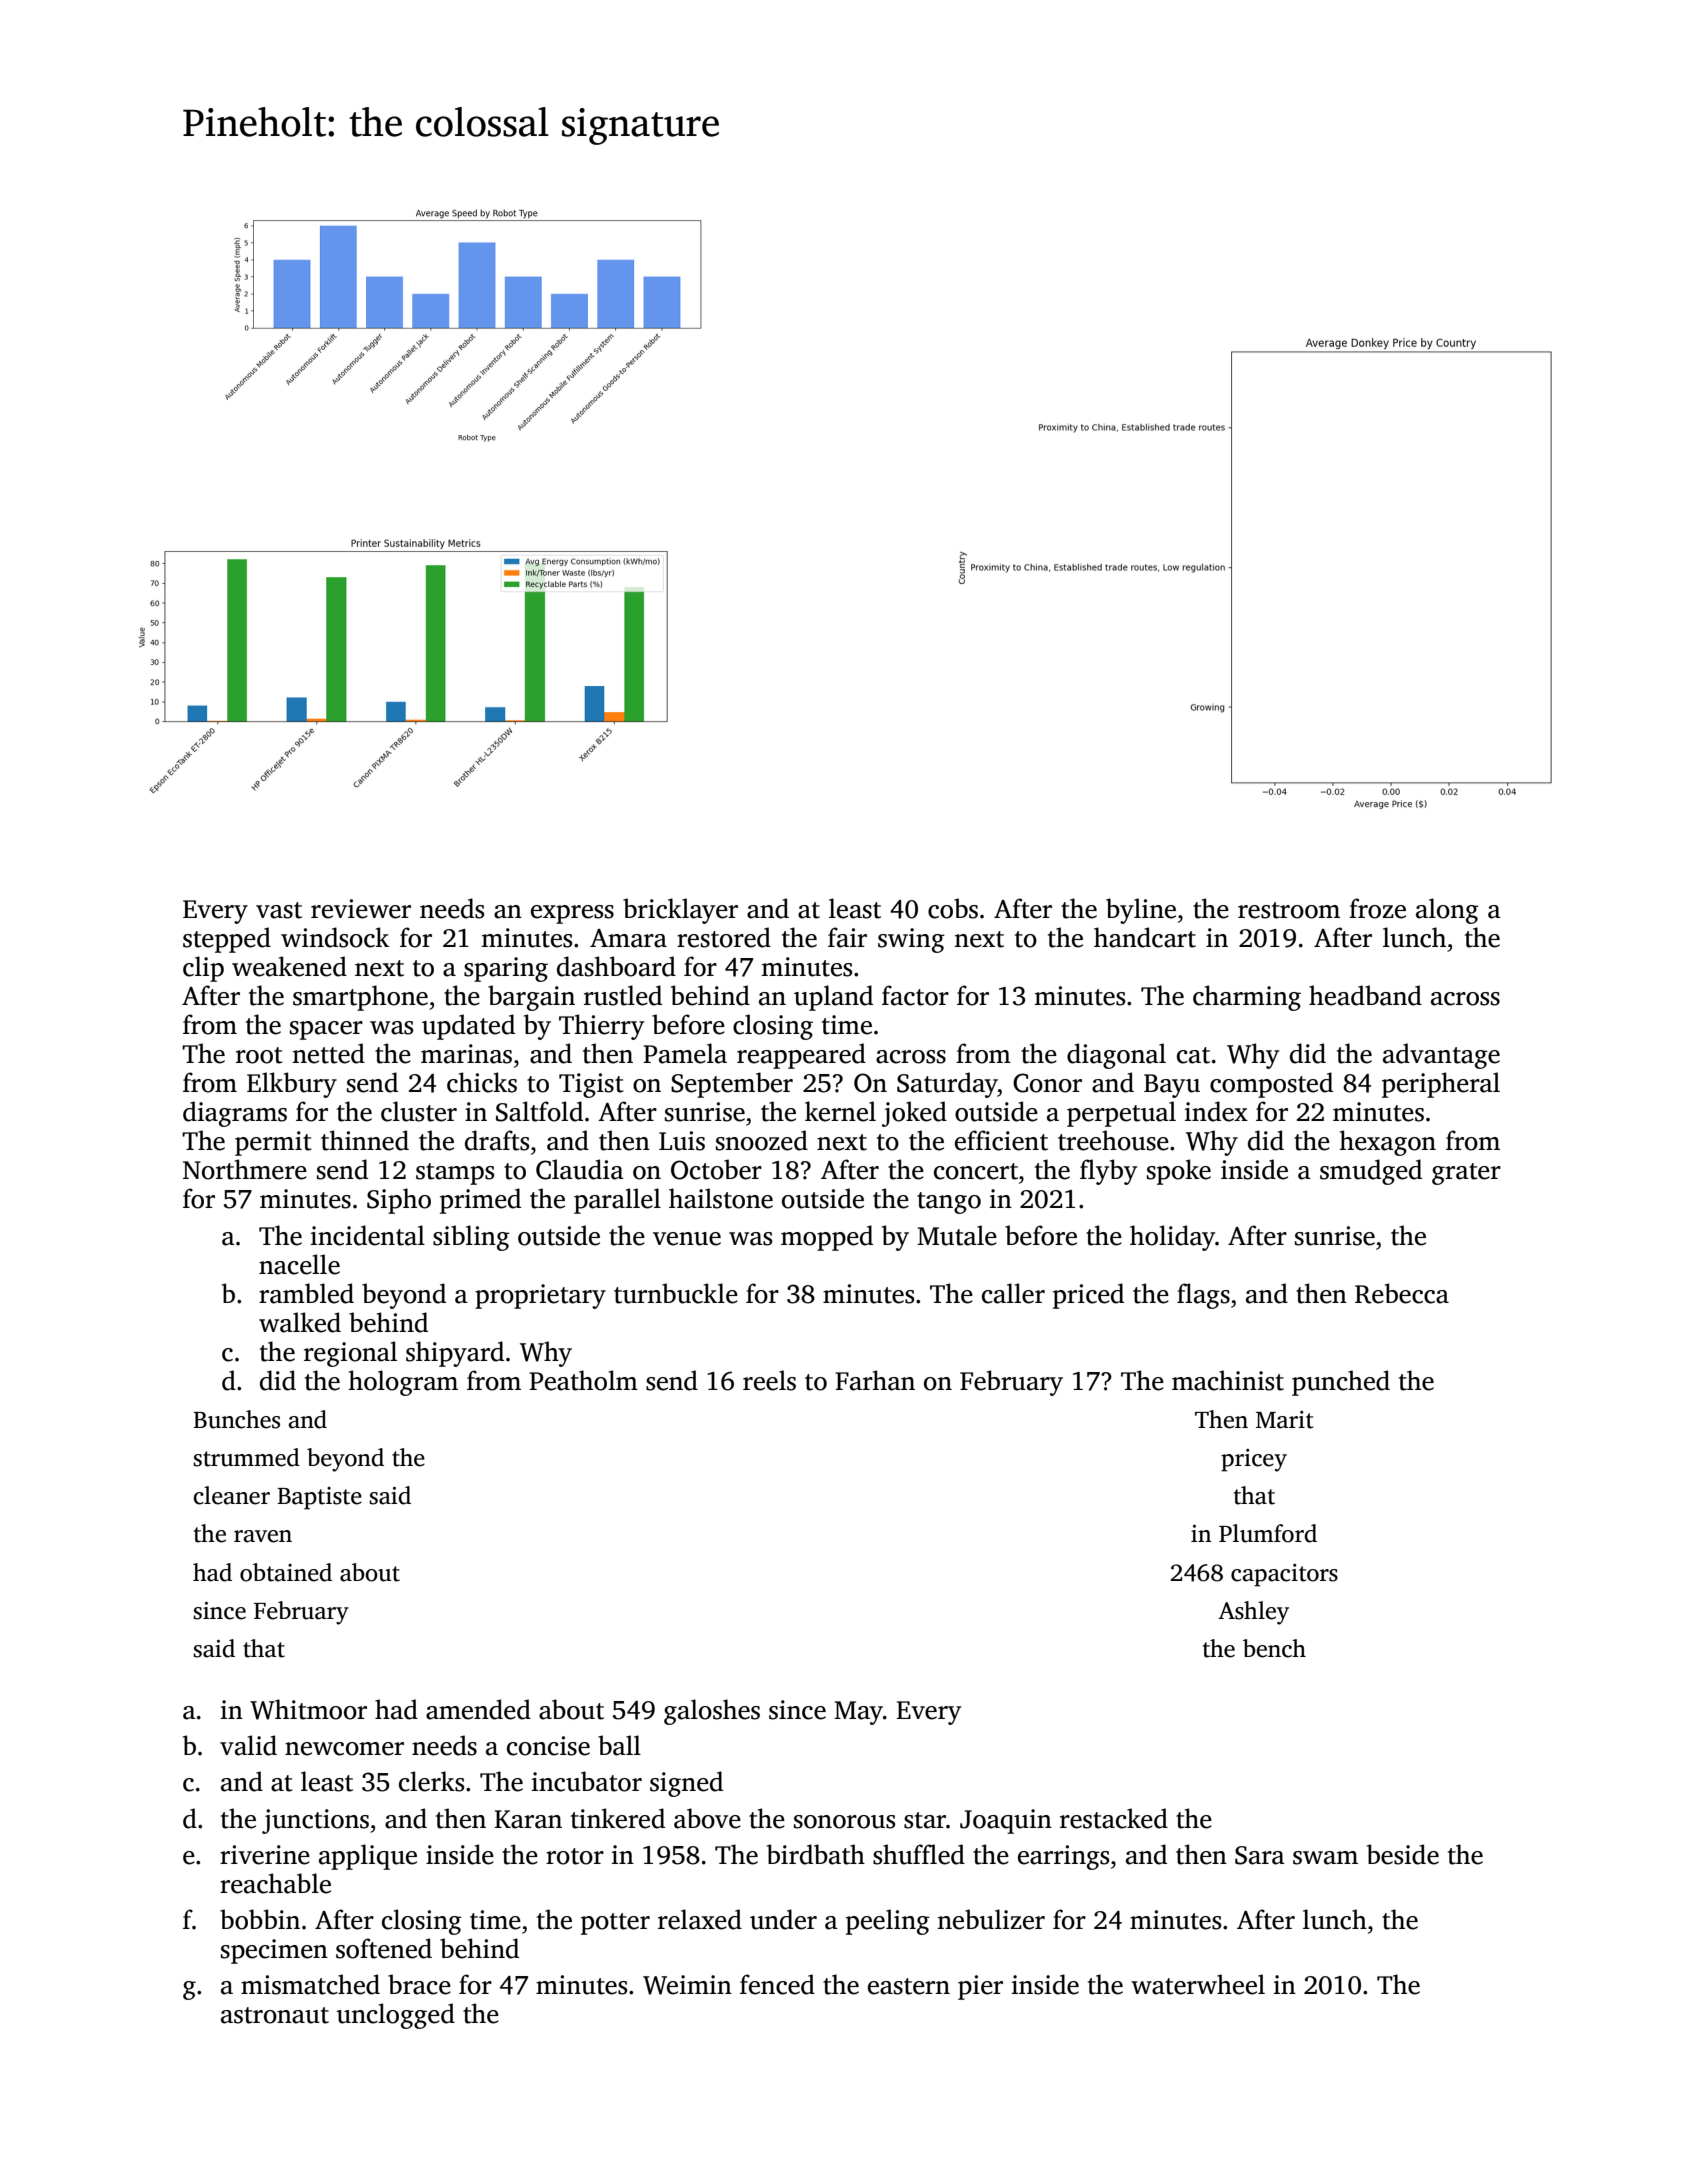 The image size is (1683, 2178). I want to click on handcart, so click(1145, 937).
